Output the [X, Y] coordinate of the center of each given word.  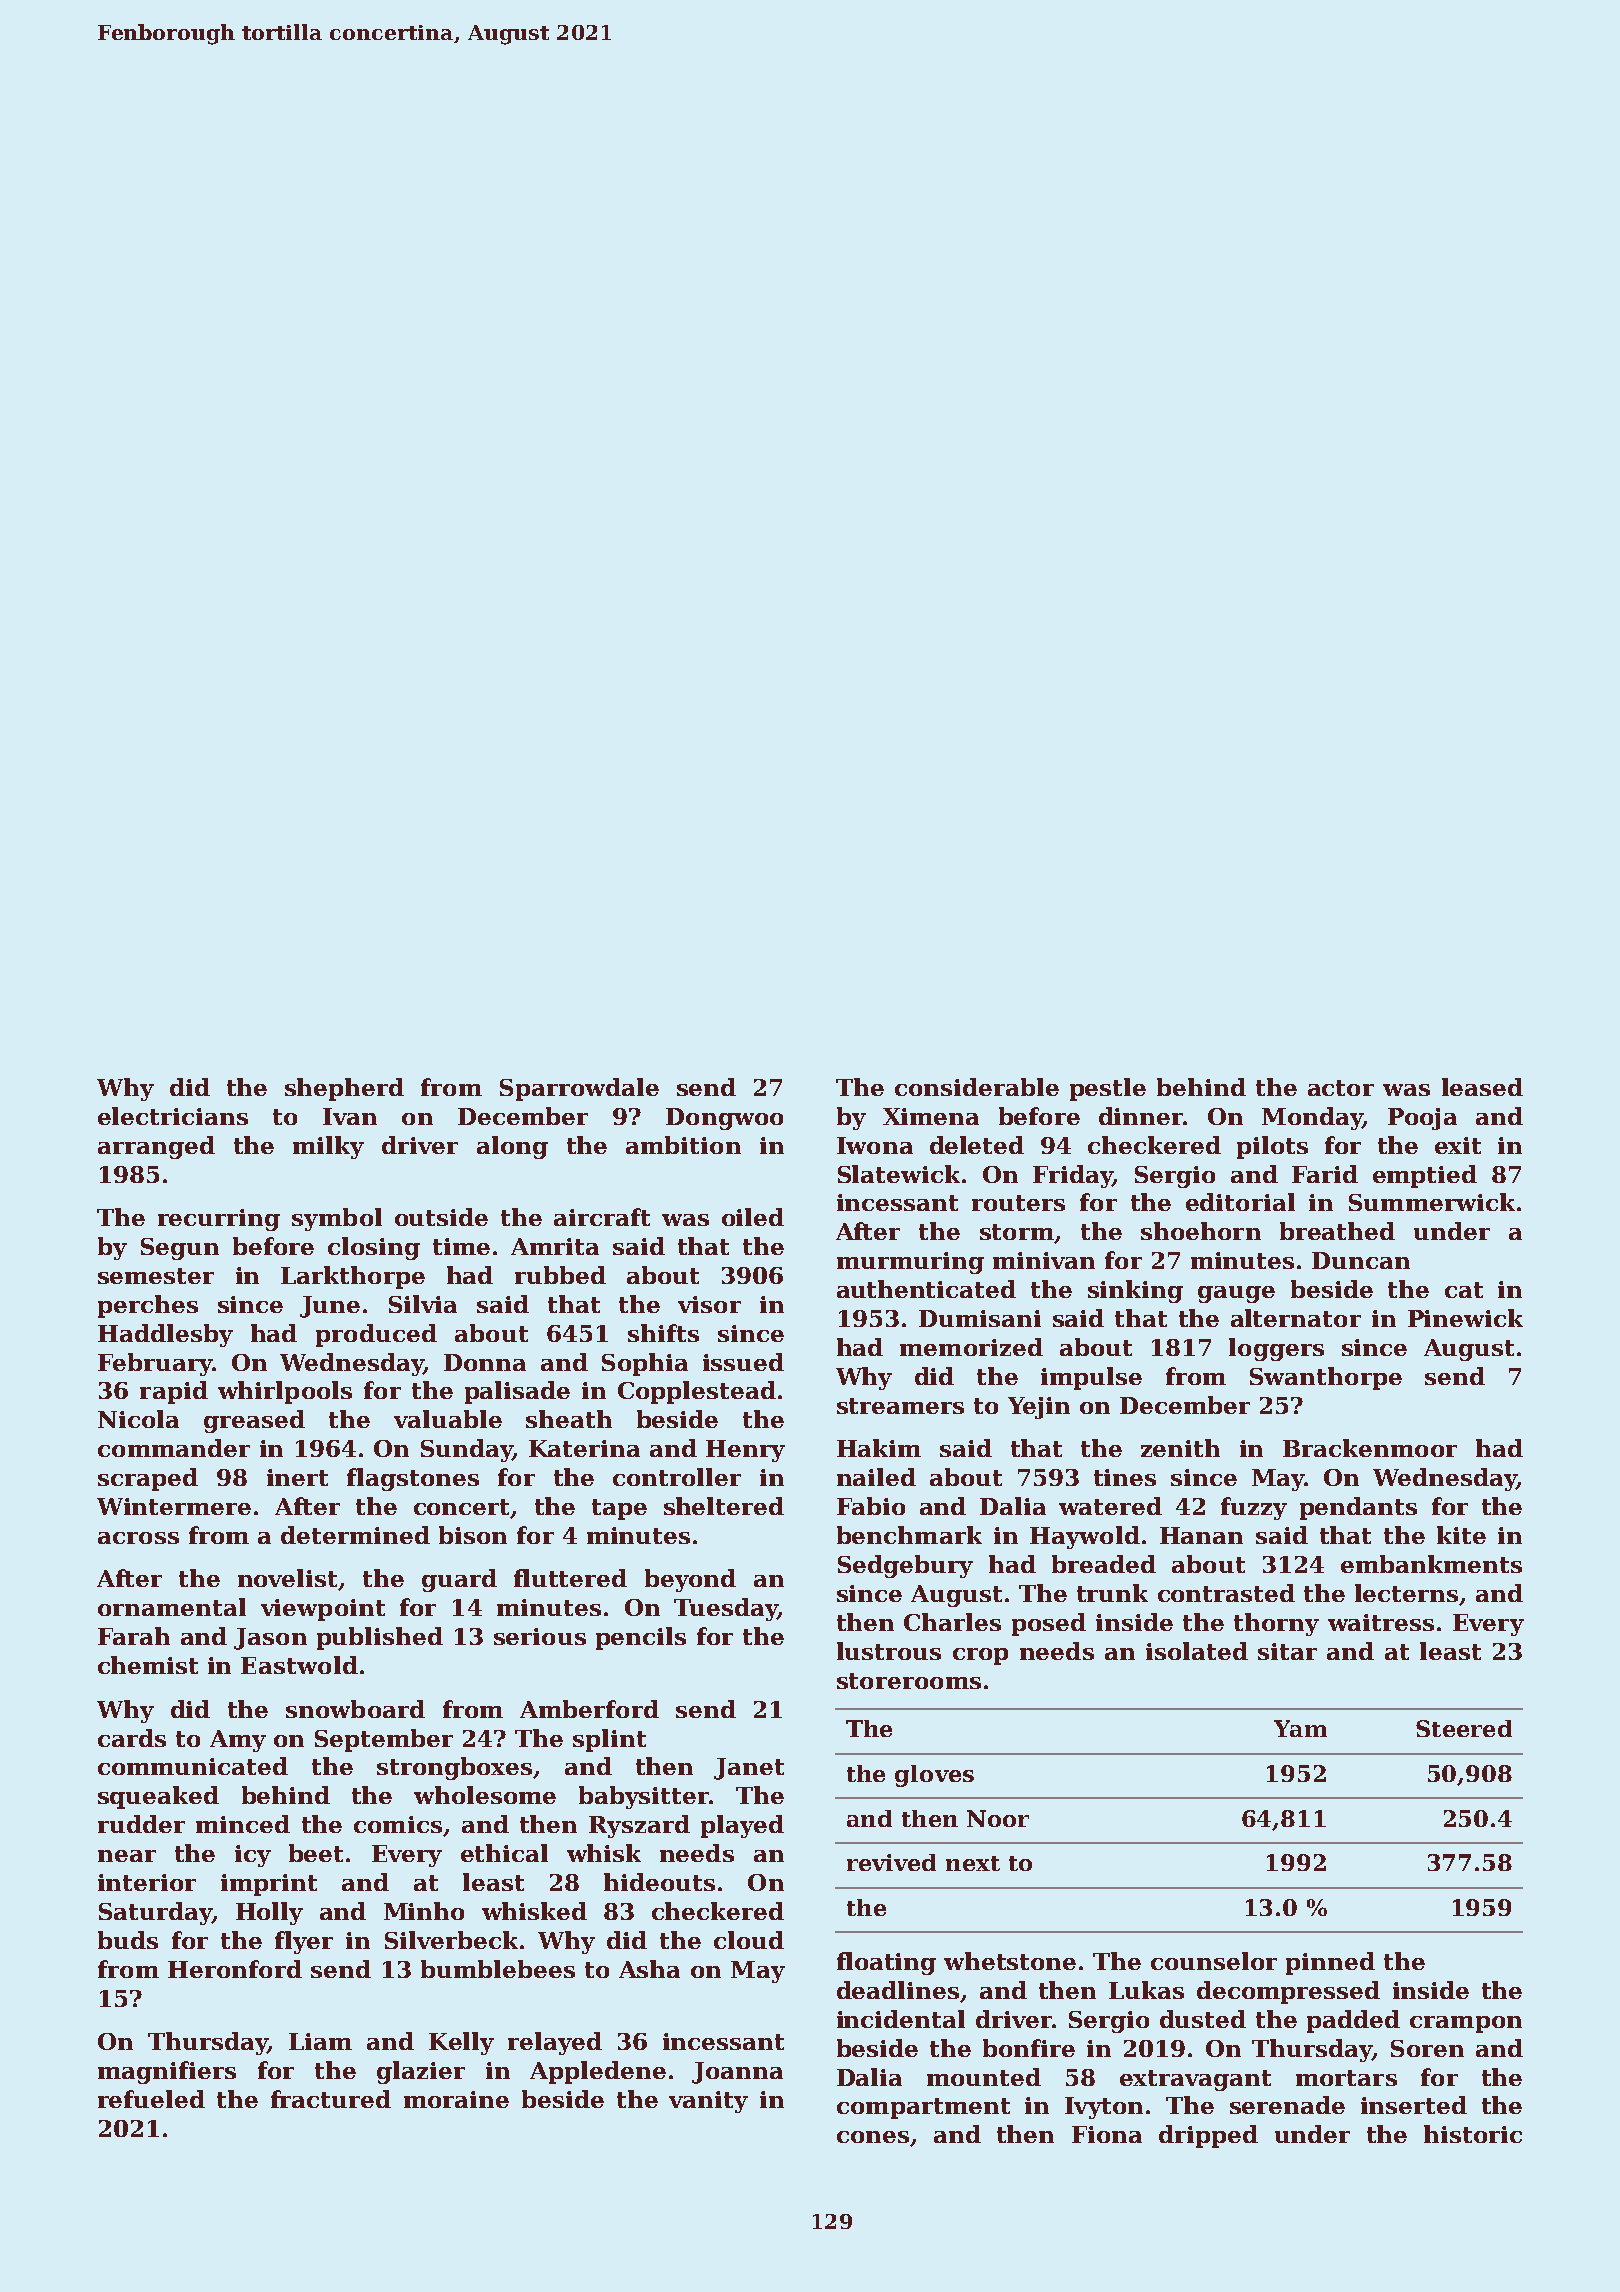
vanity [708, 2102]
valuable [448, 1419]
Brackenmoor [1370, 1448]
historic [1473, 2134]
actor [1341, 1088]
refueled [151, 2099]
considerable [977, 1087]
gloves [934, 1776]
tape [619, 1509]
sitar [1287, 1651]
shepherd [344, 1089]
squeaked [158, 1797]
